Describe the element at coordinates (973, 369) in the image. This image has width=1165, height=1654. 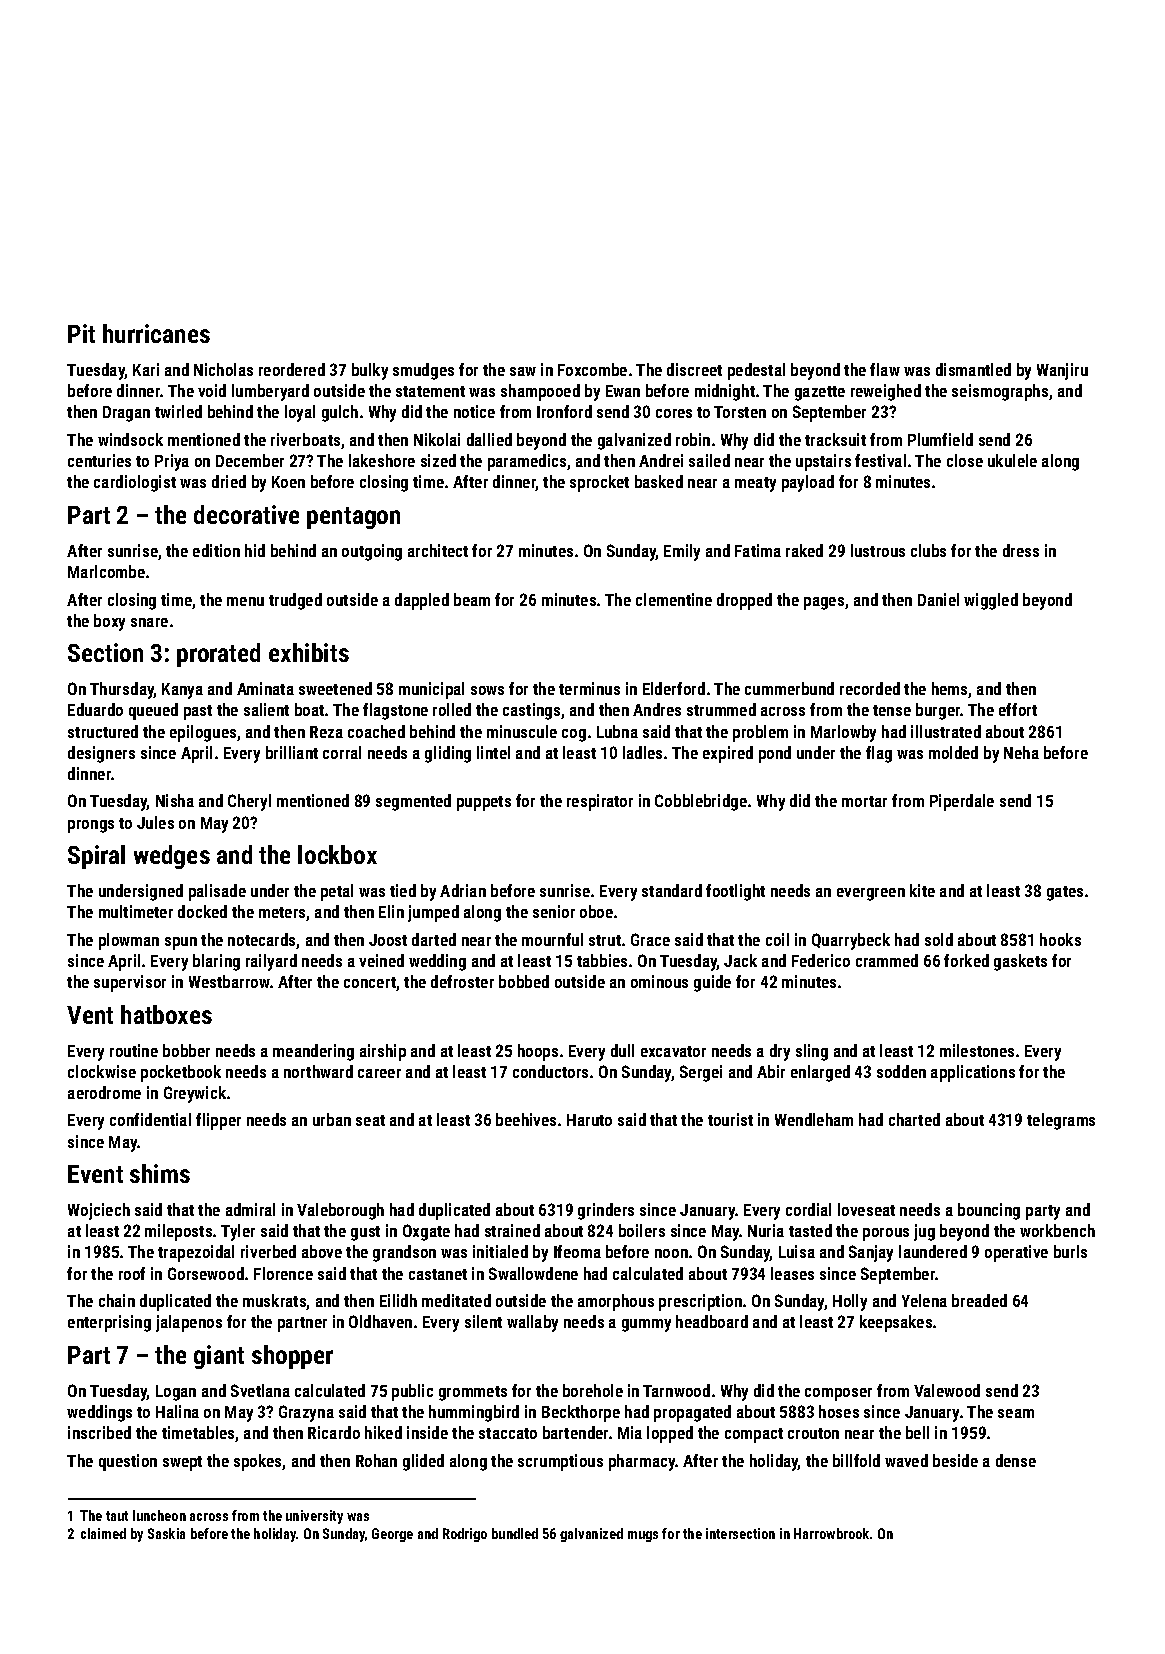
I see `dismantled` at that location.
